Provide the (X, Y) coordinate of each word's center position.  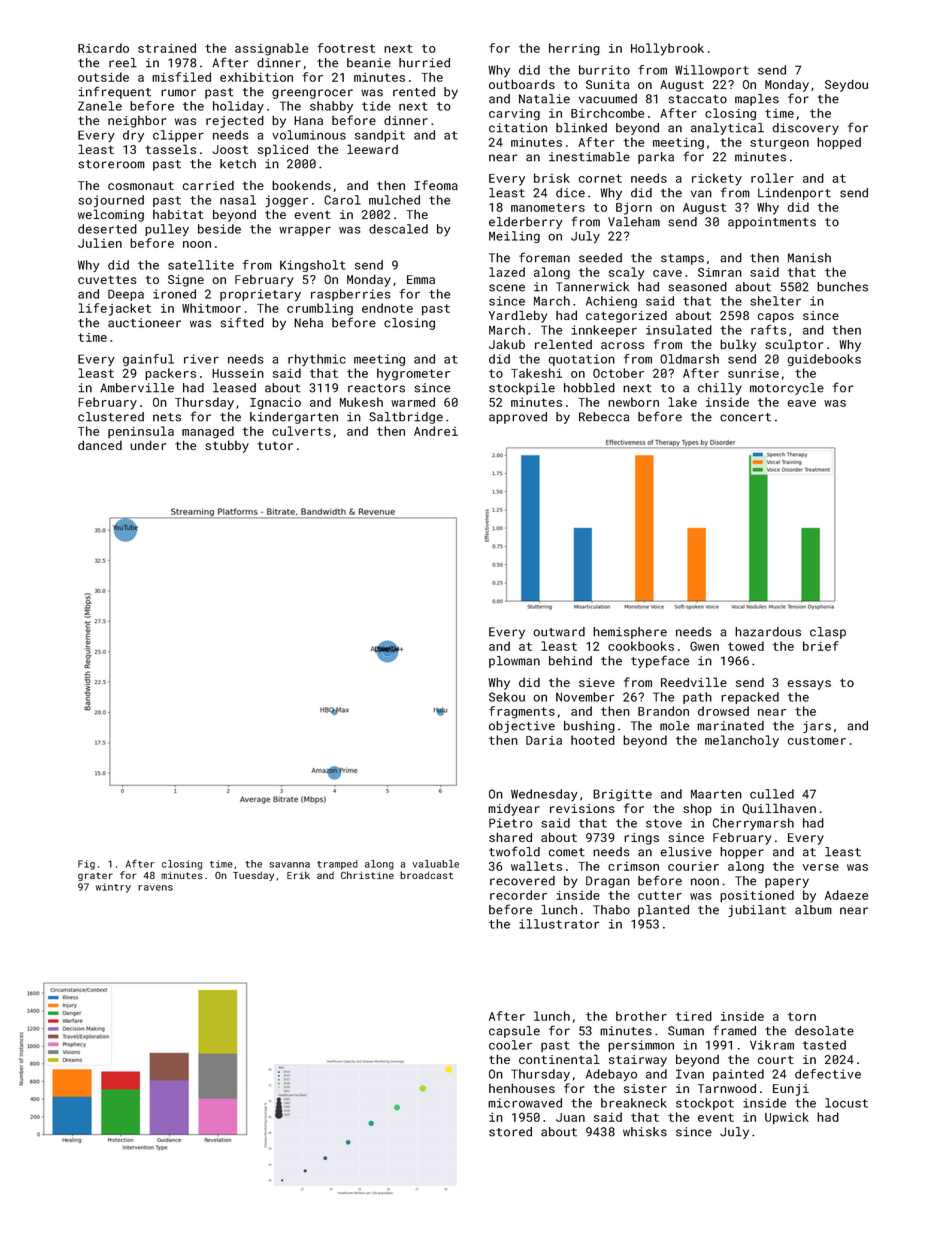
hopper (742, 853)
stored (510, 1132)
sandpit (380, 136)
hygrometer (413, 374)
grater (95, 876)
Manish (809, 258)
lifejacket (115, 309)
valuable (435, 864)
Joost (230, 149)
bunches (842, 287)
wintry (113, 888)
